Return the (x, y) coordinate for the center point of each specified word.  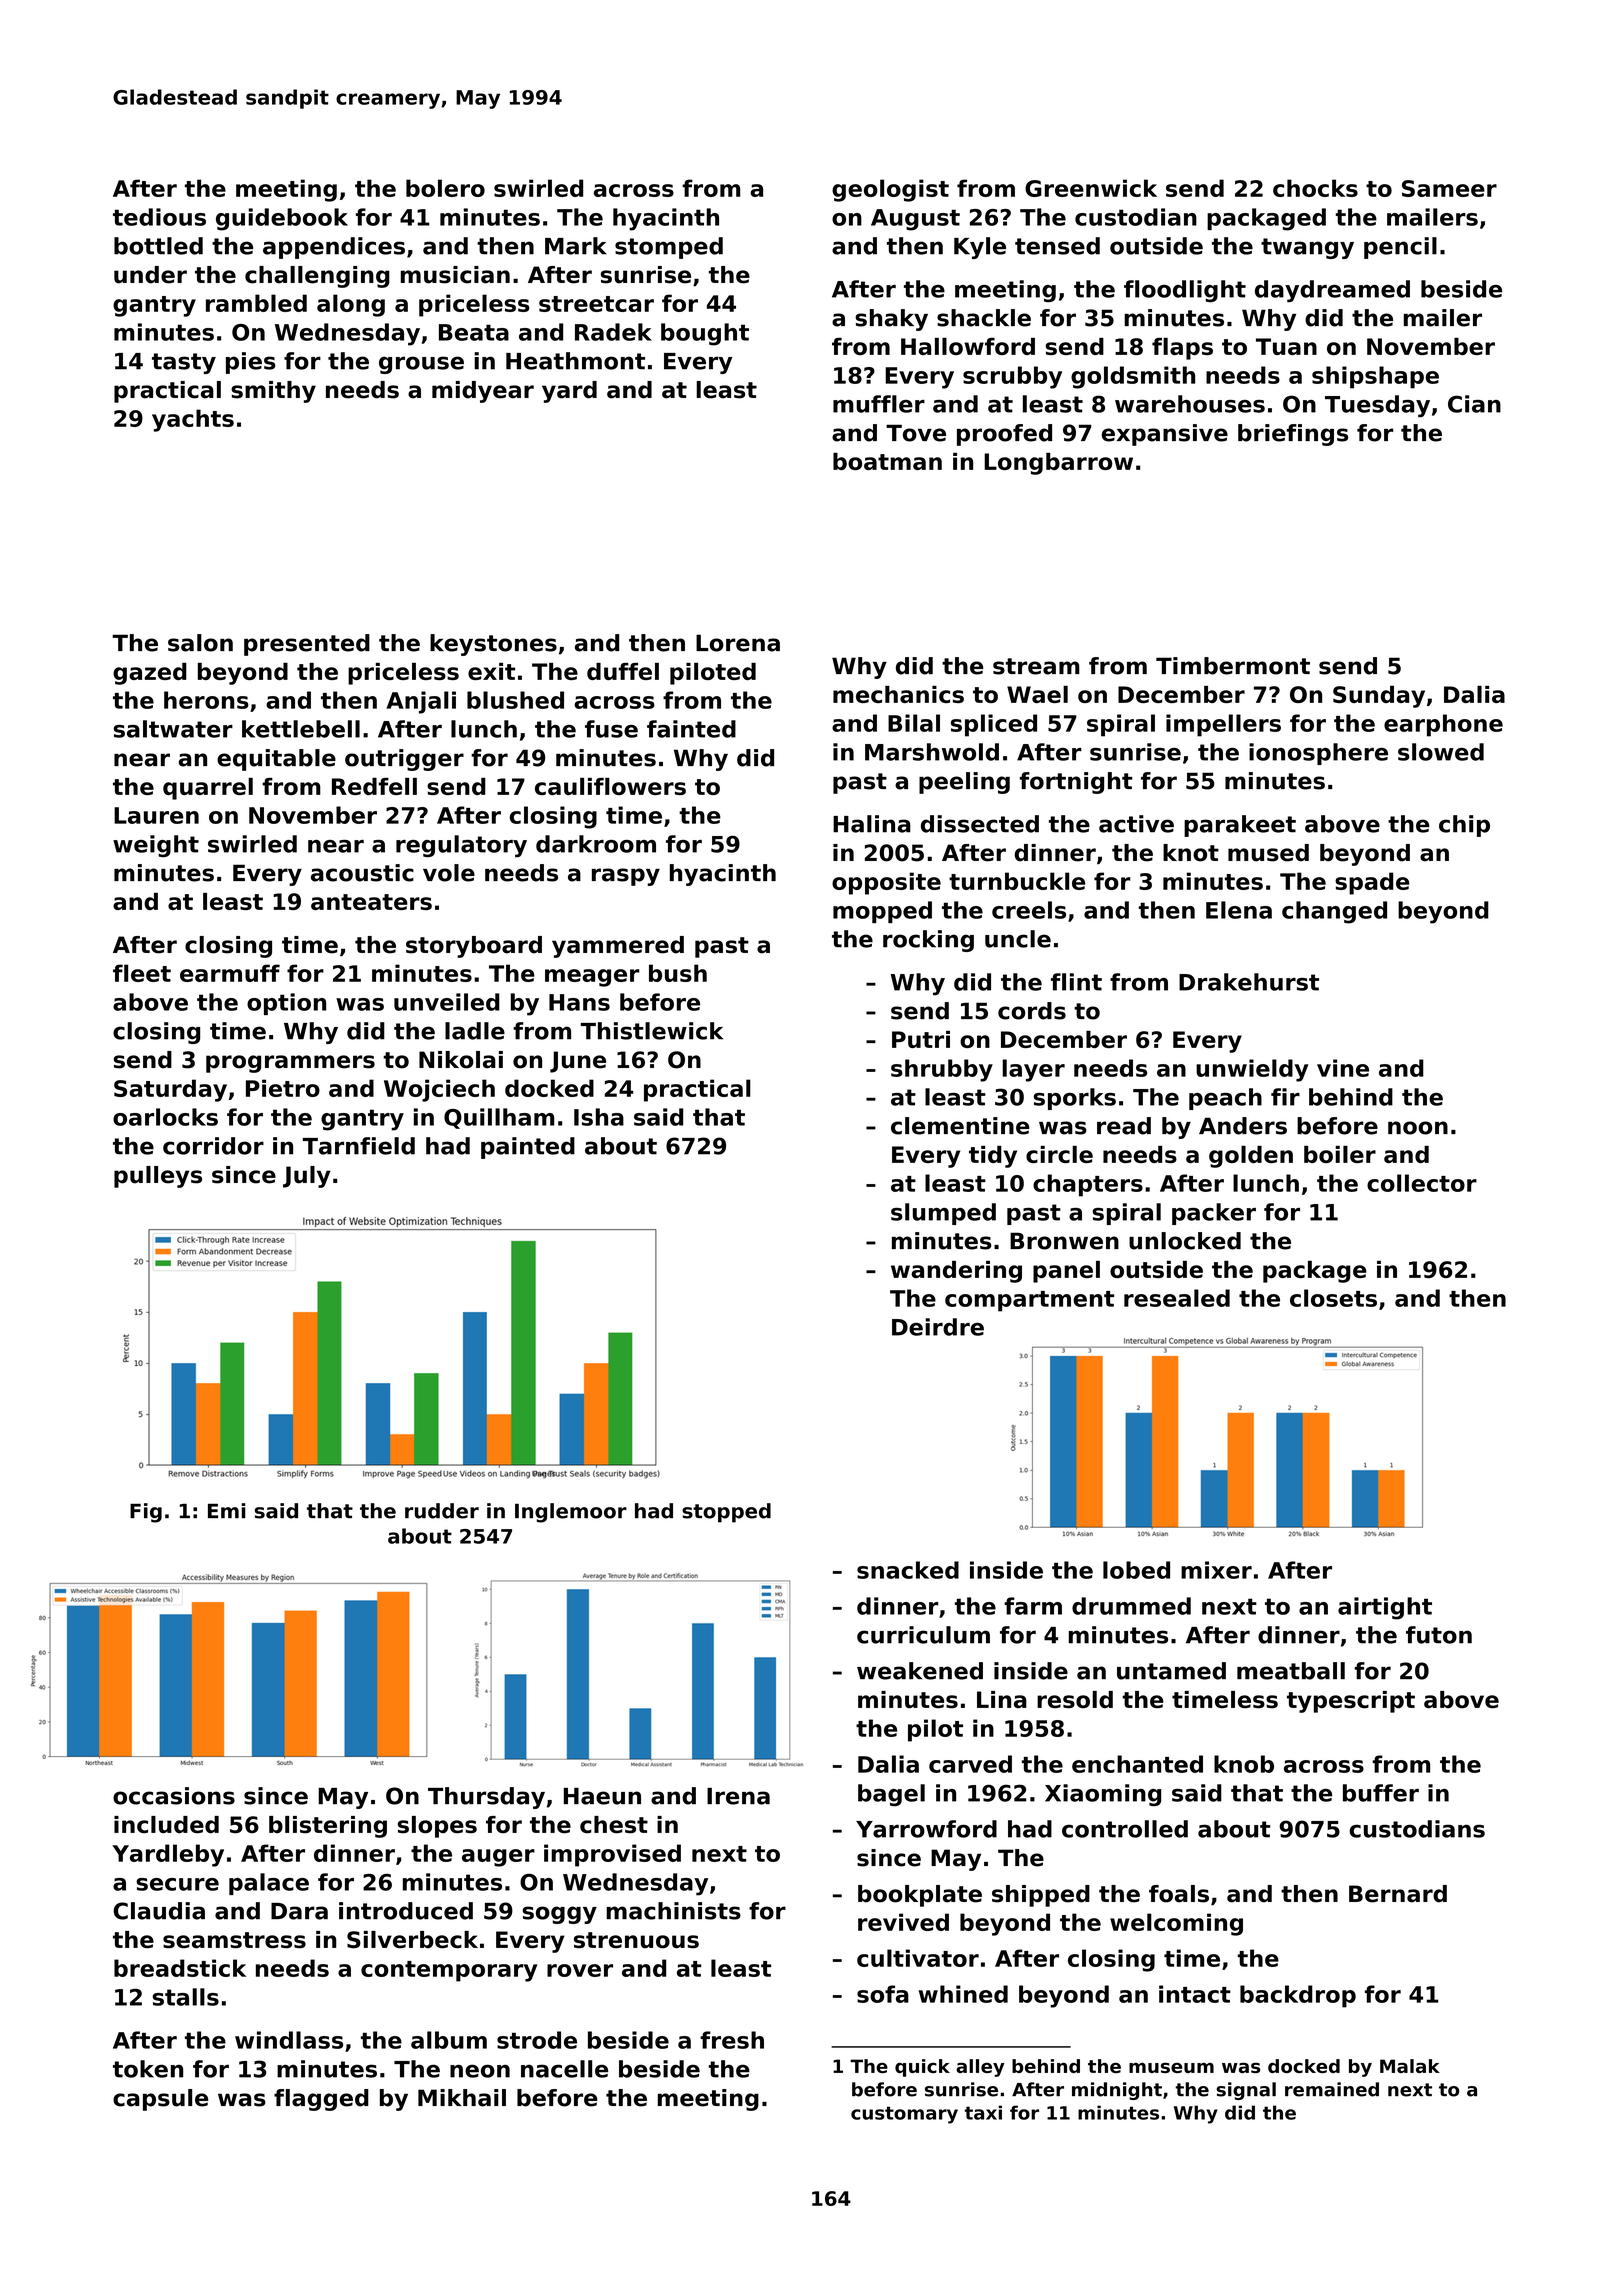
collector (1422, 1183)
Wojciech (439, 1090)
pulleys (158, 1177)
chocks (1315, 188)
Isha (599, 1117)
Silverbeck (412, 1940)
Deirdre (938, 1327)
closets (1333, 1298)
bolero (445, 188)
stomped (669, 248)
